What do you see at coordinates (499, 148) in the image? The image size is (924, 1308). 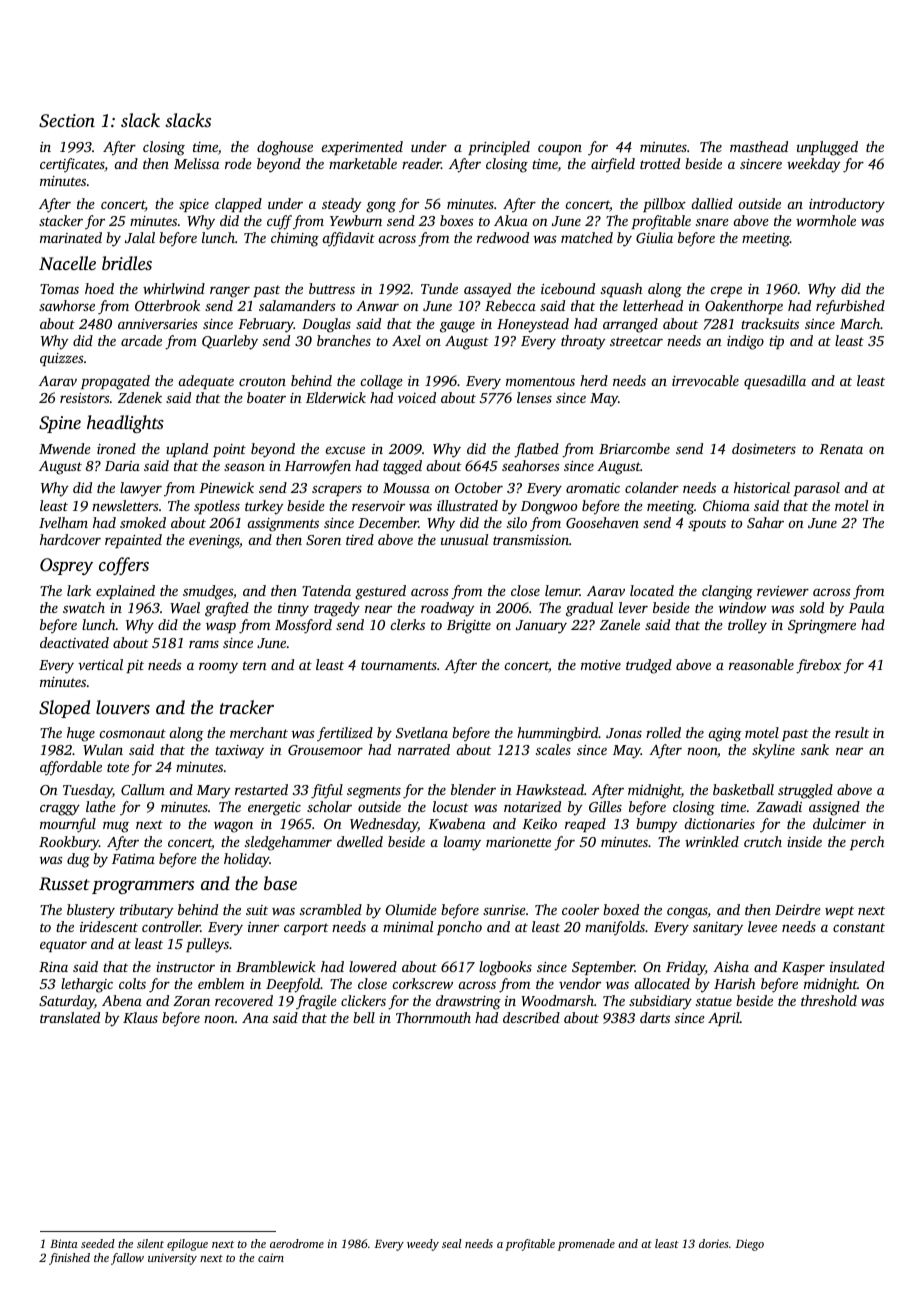 I see `principled` at bounding box center [499, 148].
